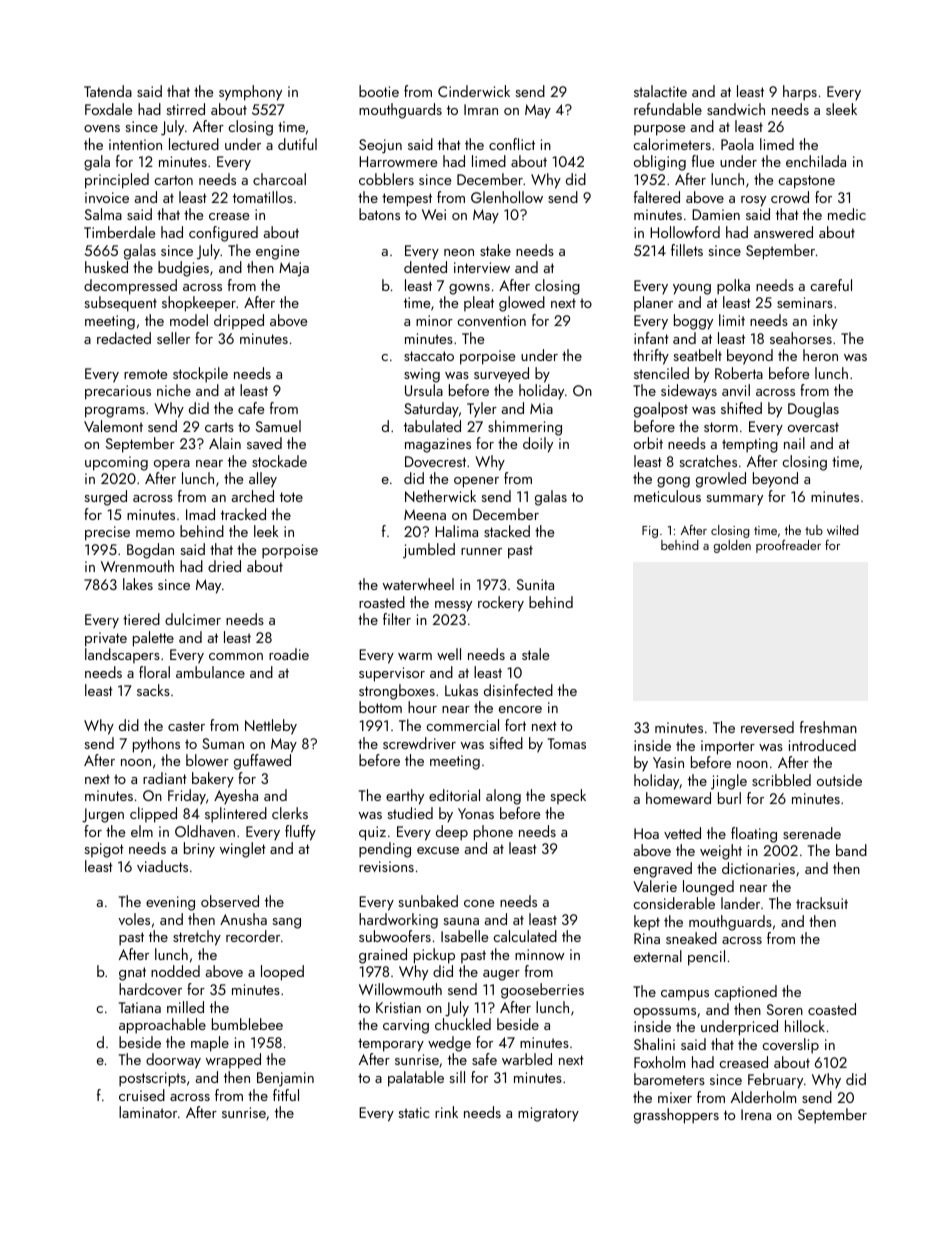 The height and width of the page is (1233, 952). Describe the element at coordinates (464, 936) in the page. I see `Isabelle` at that location.
